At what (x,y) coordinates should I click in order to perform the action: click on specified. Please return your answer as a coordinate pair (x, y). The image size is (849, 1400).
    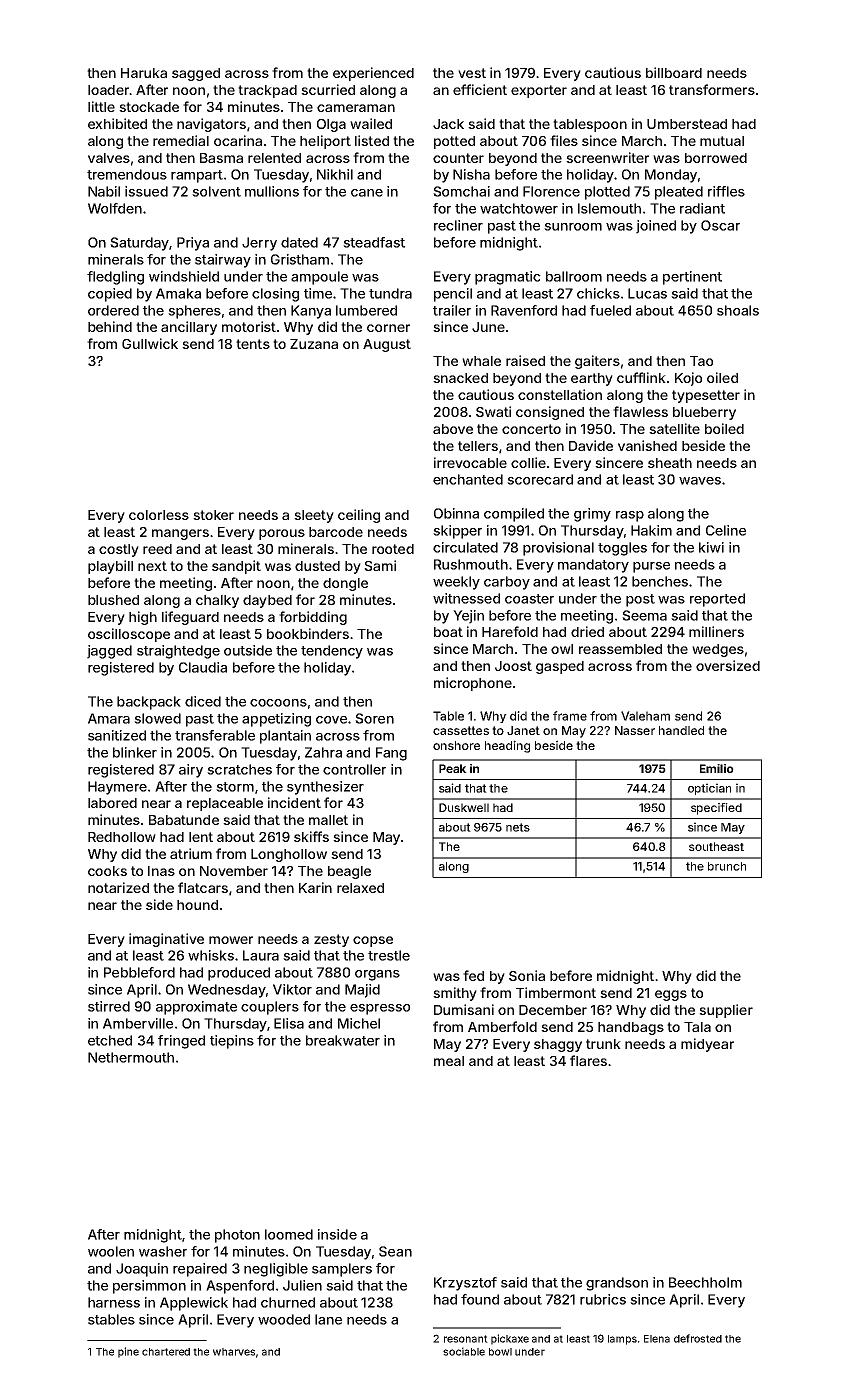
    Looking at the image, I should click on (716, 809).
